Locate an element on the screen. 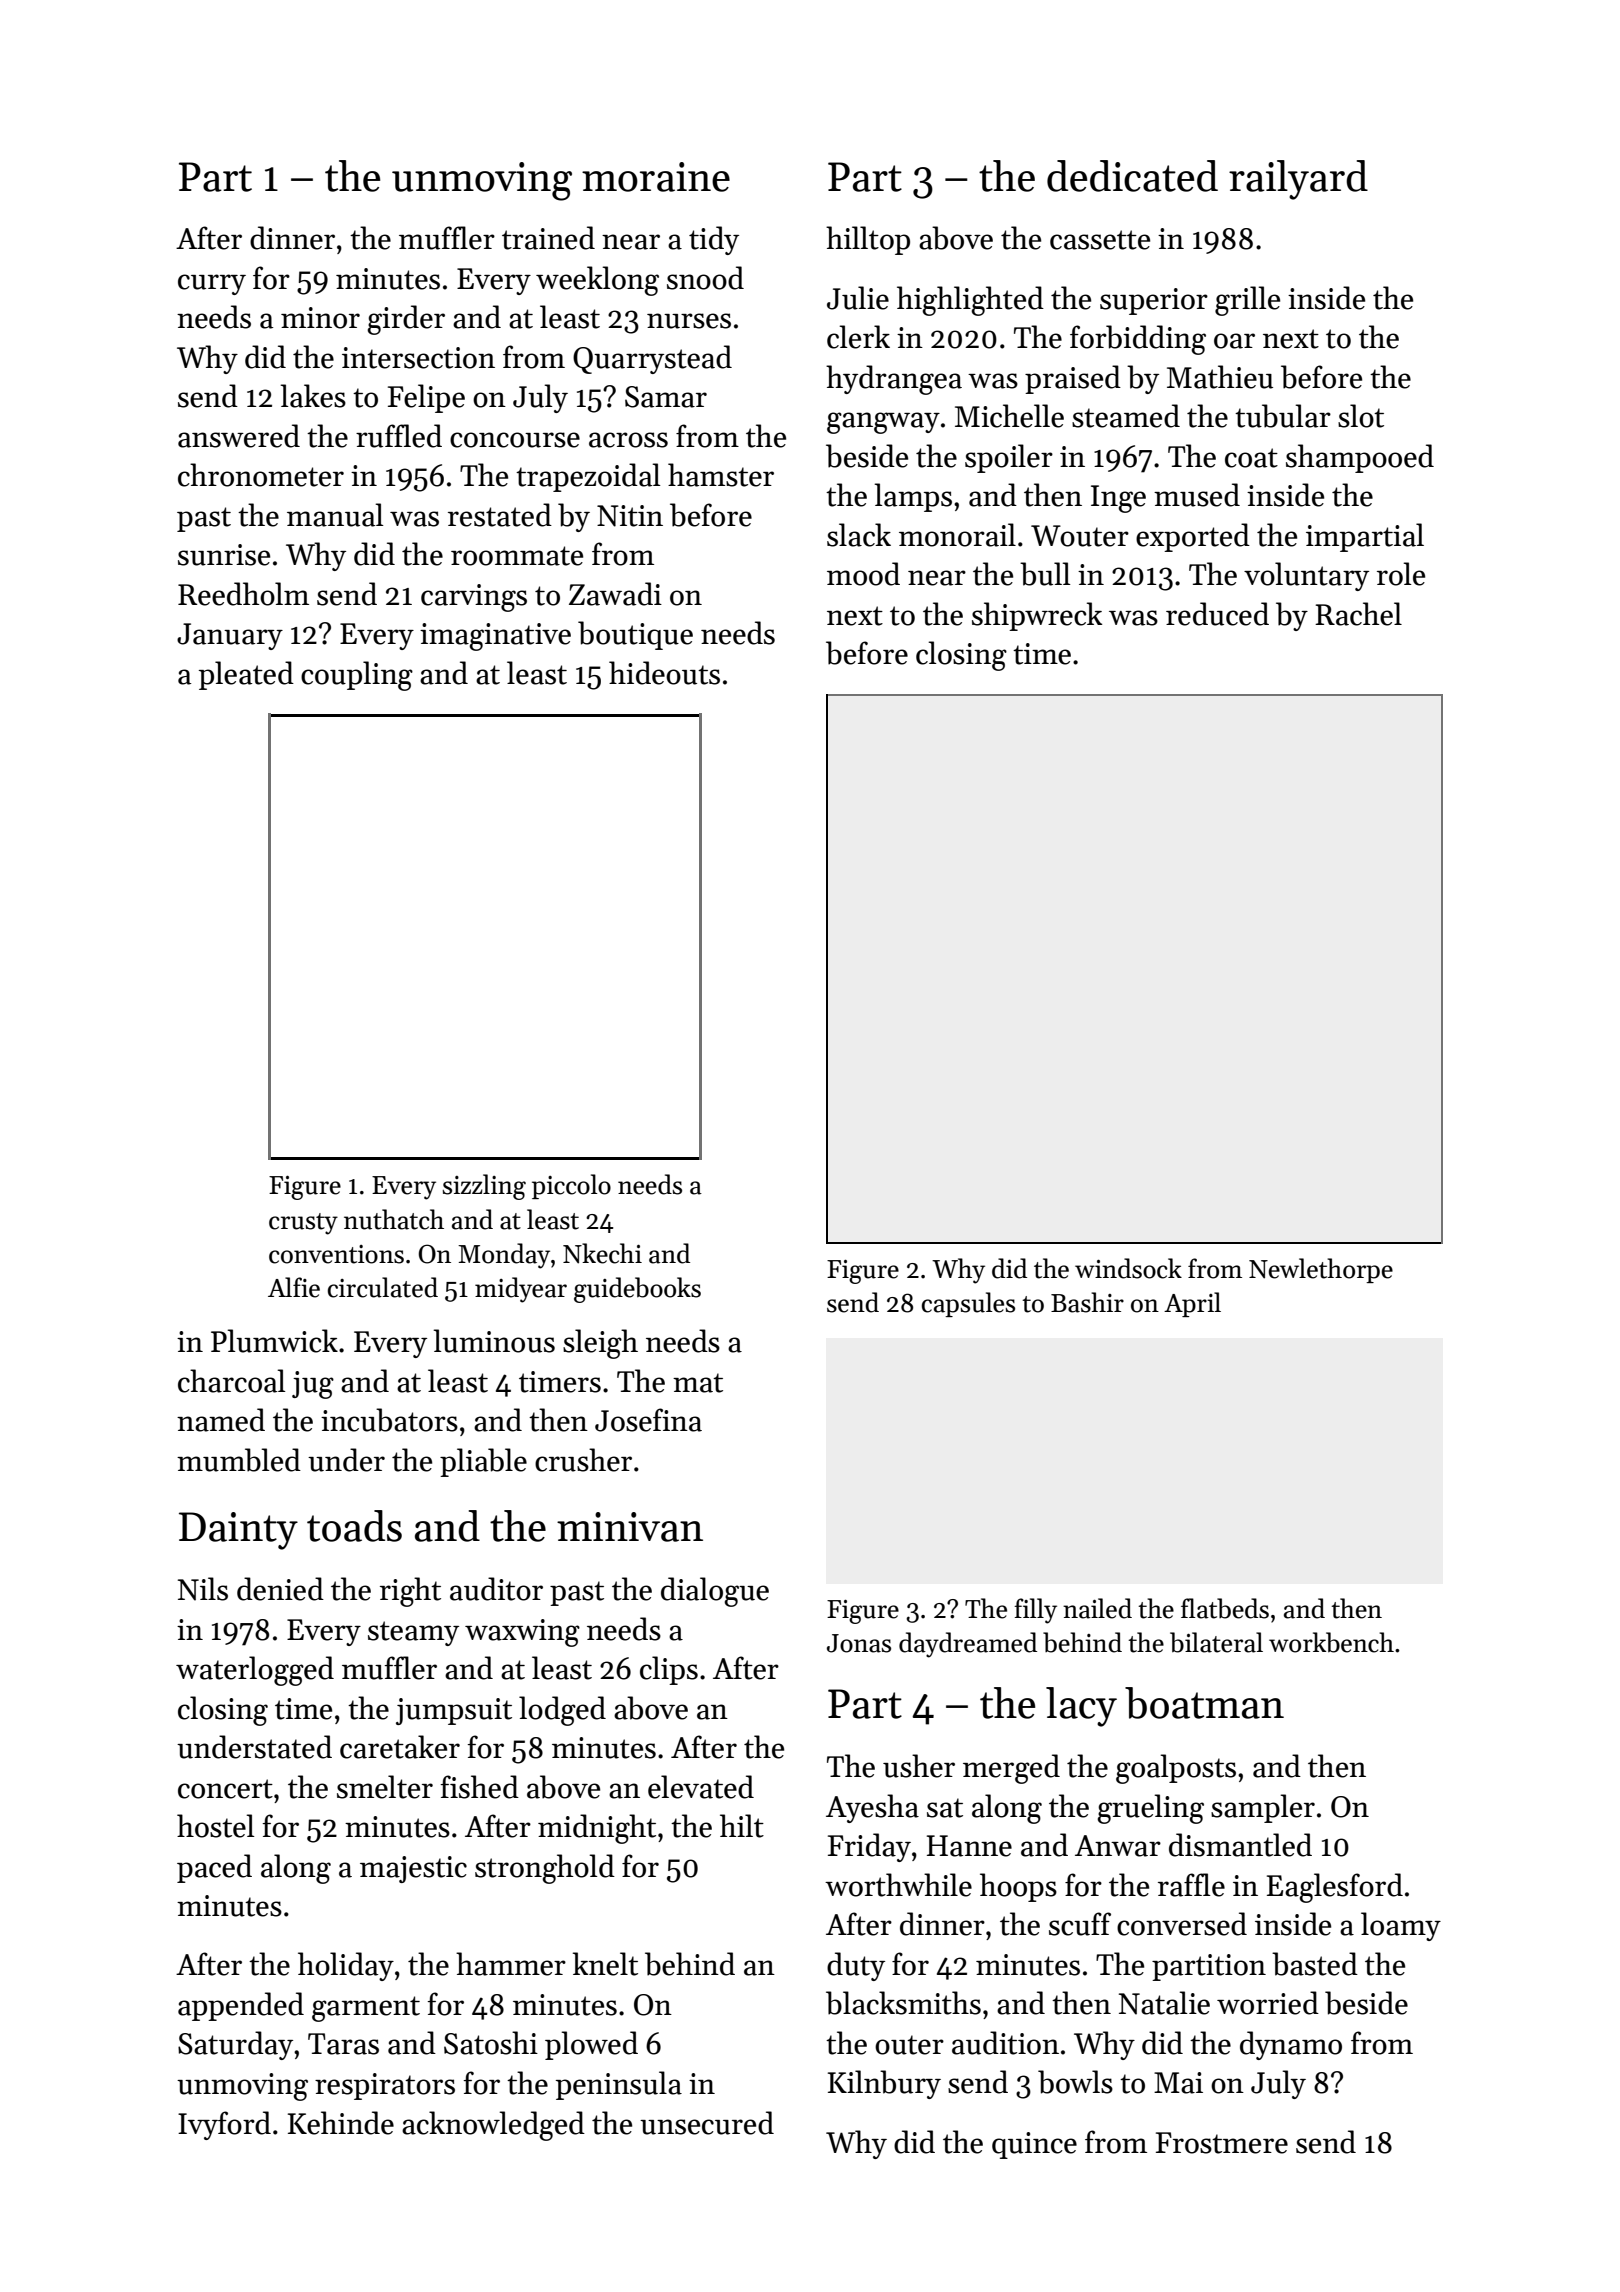  reduced is located at coordinates (1217, 614).
